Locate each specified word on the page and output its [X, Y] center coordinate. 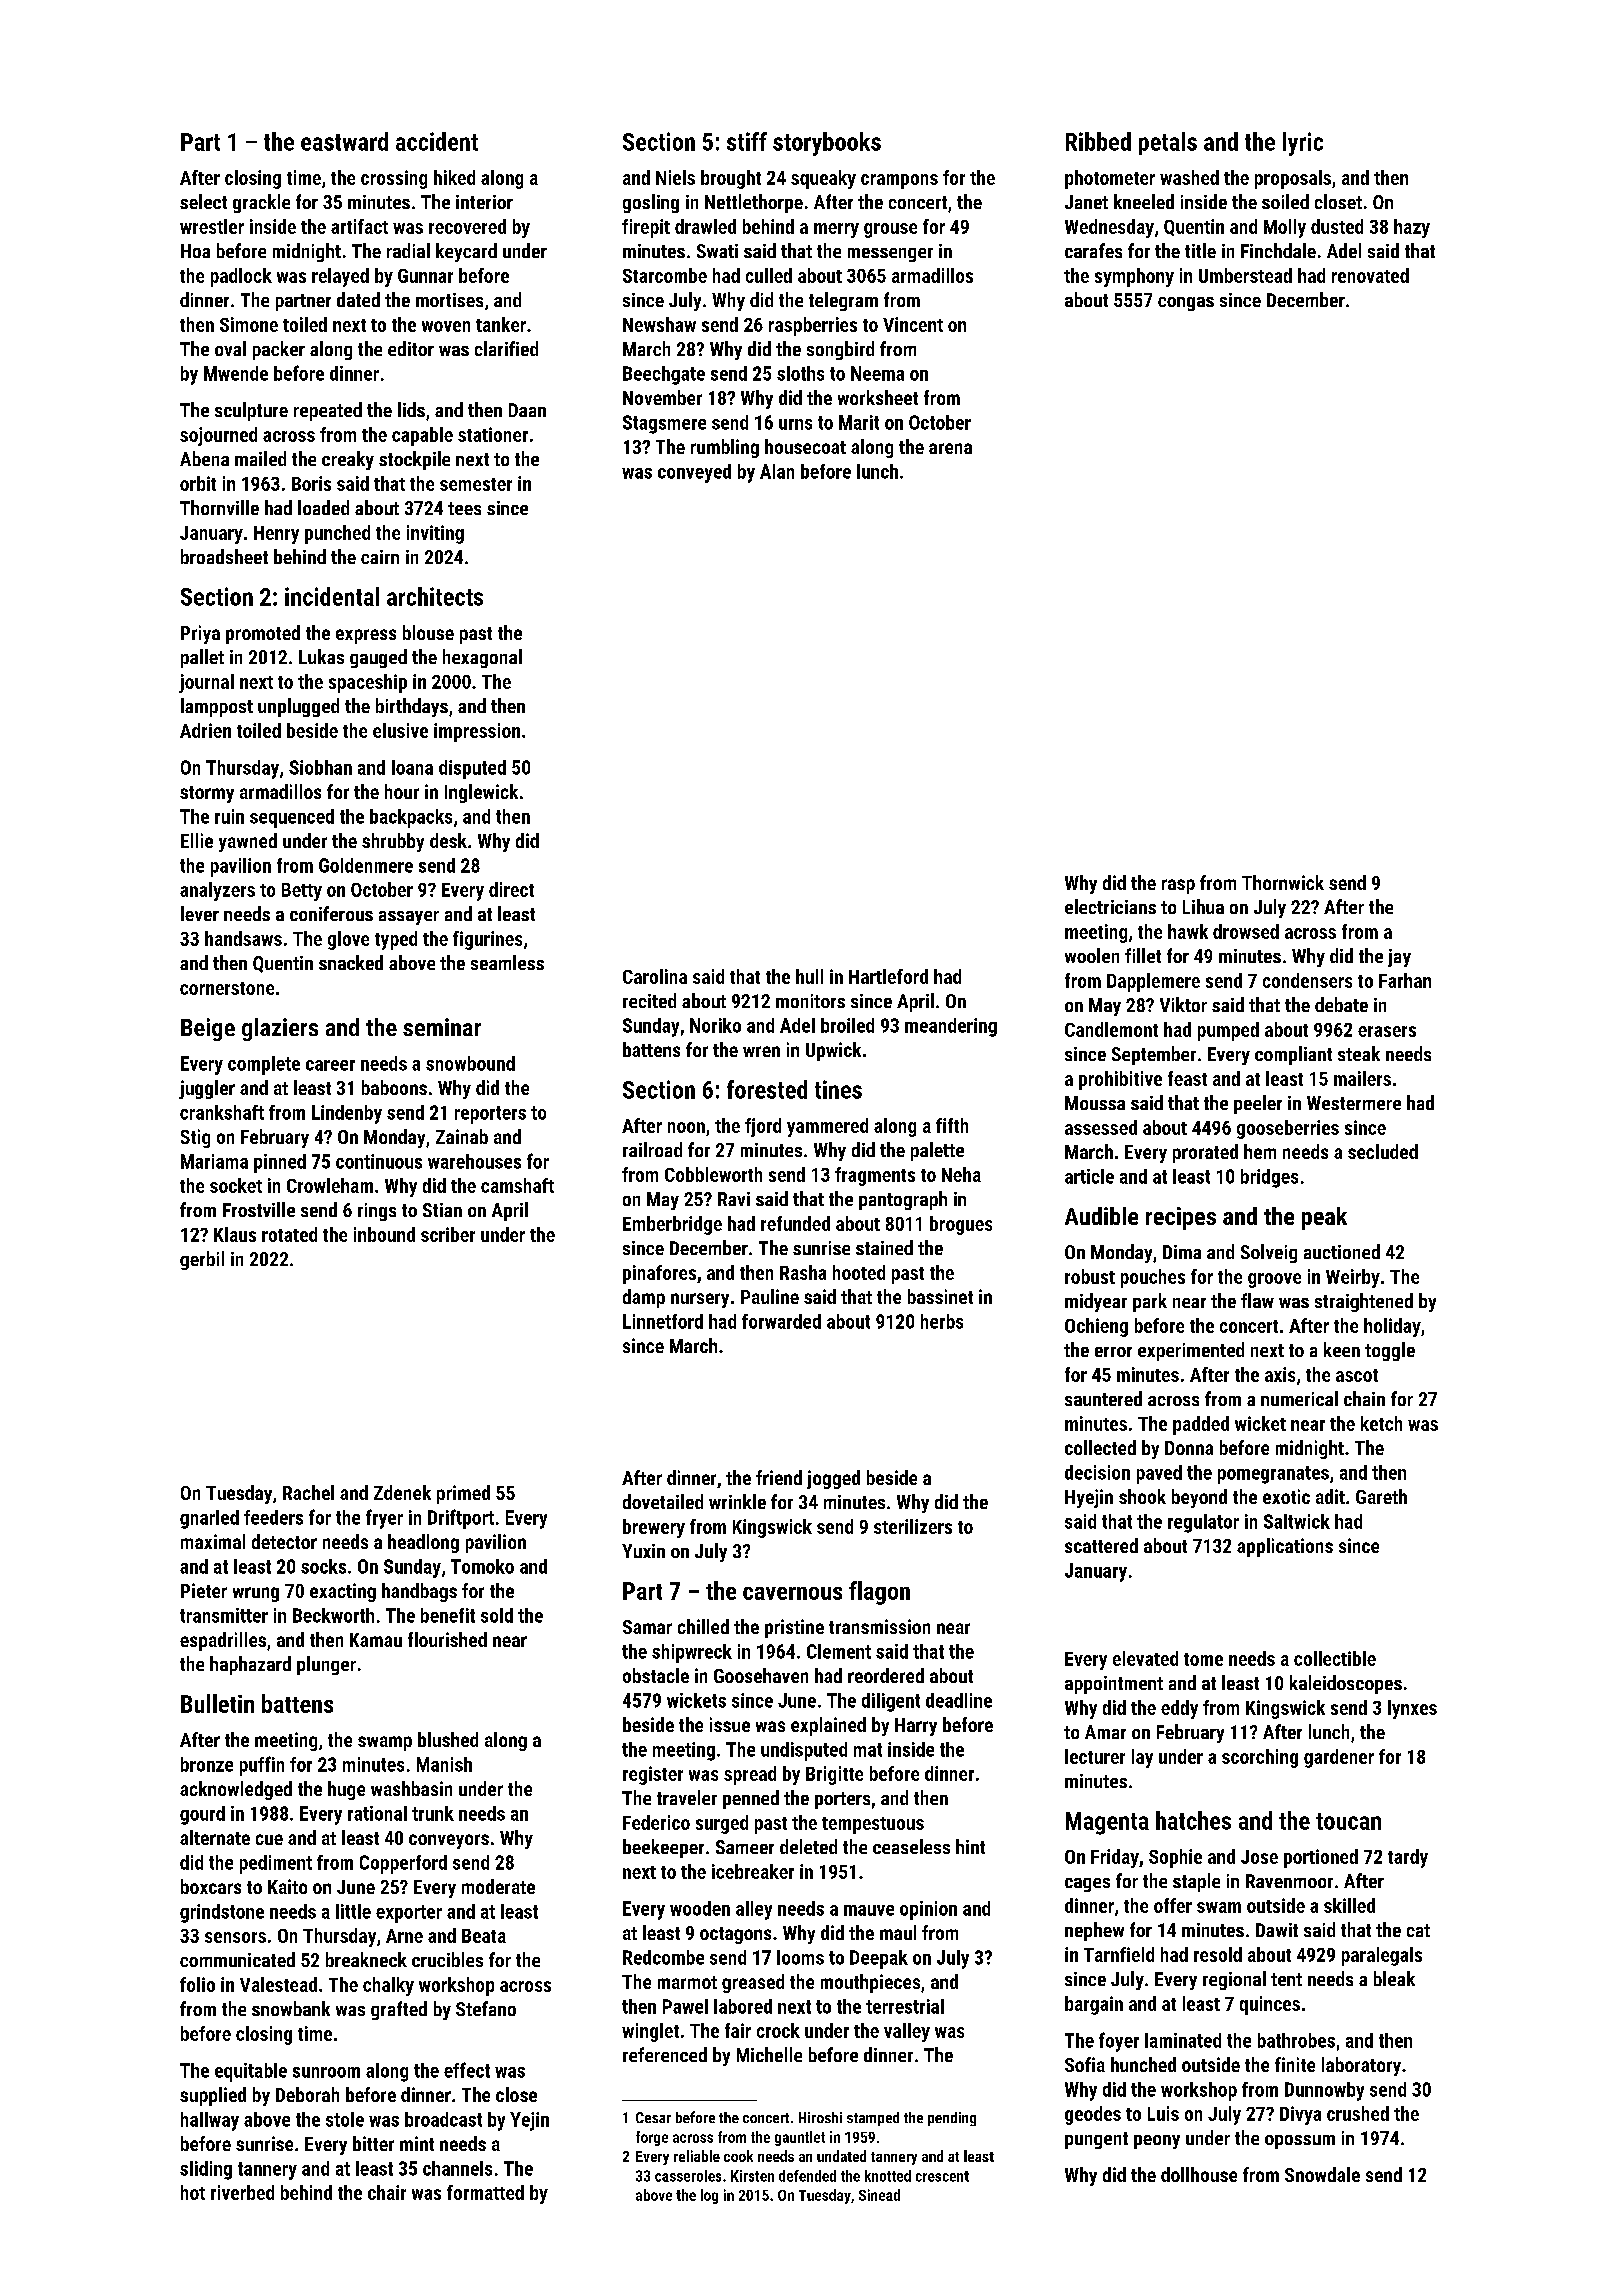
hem [1260, 1151]
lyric [1303, 144]
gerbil [202, 1260]
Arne [404, 1936]
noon [686, 1127]
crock [778, 2030]
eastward [344, 141]
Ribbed [1098, 141]
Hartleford [888, 976]
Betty [302, 892]
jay [1399, 958]
